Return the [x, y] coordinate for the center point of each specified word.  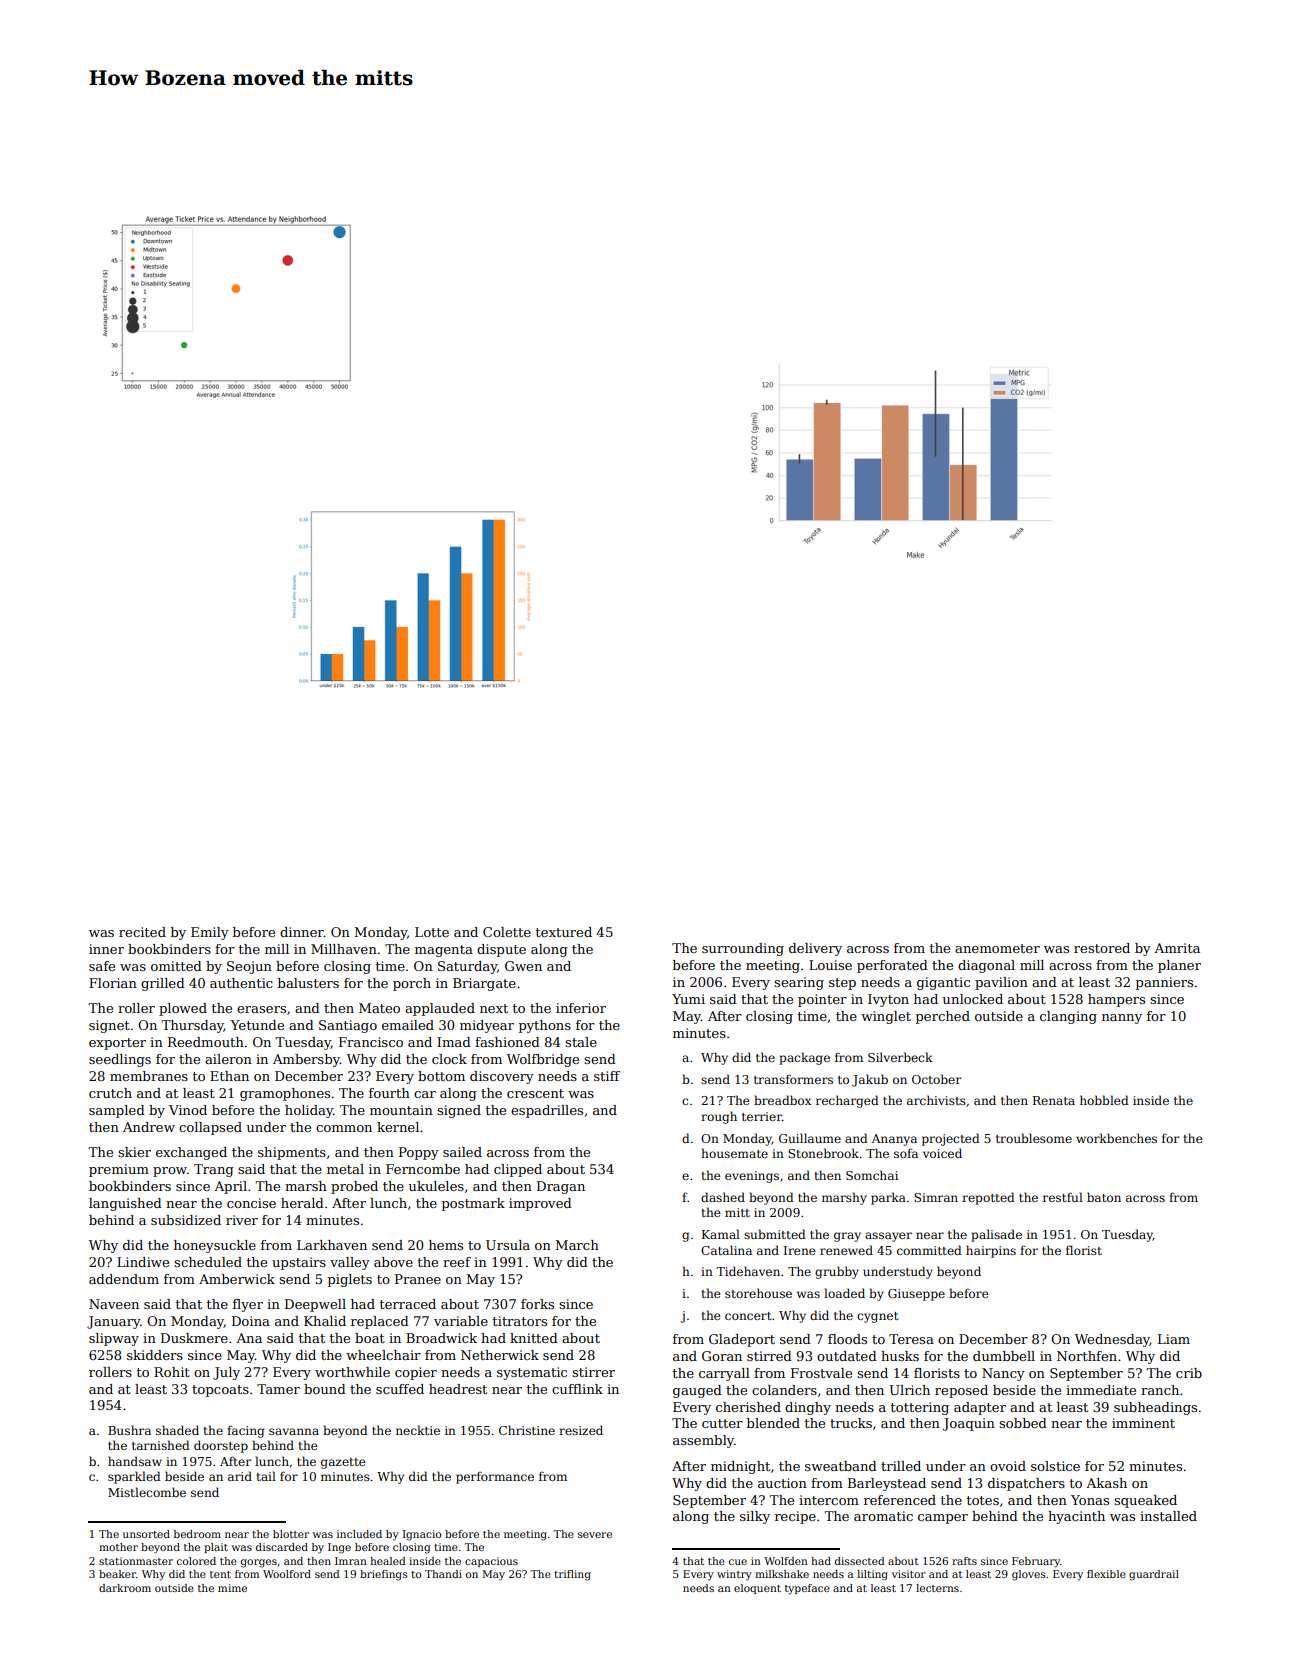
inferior [581, 1008]
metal [345, 1169]
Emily [210, 933]
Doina [251, 1321]
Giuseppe [916, 1295]
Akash [1106, 1483]
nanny [1122, 1019]
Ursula [508, 1245]
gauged [697, 1391]
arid [240, 1476]
